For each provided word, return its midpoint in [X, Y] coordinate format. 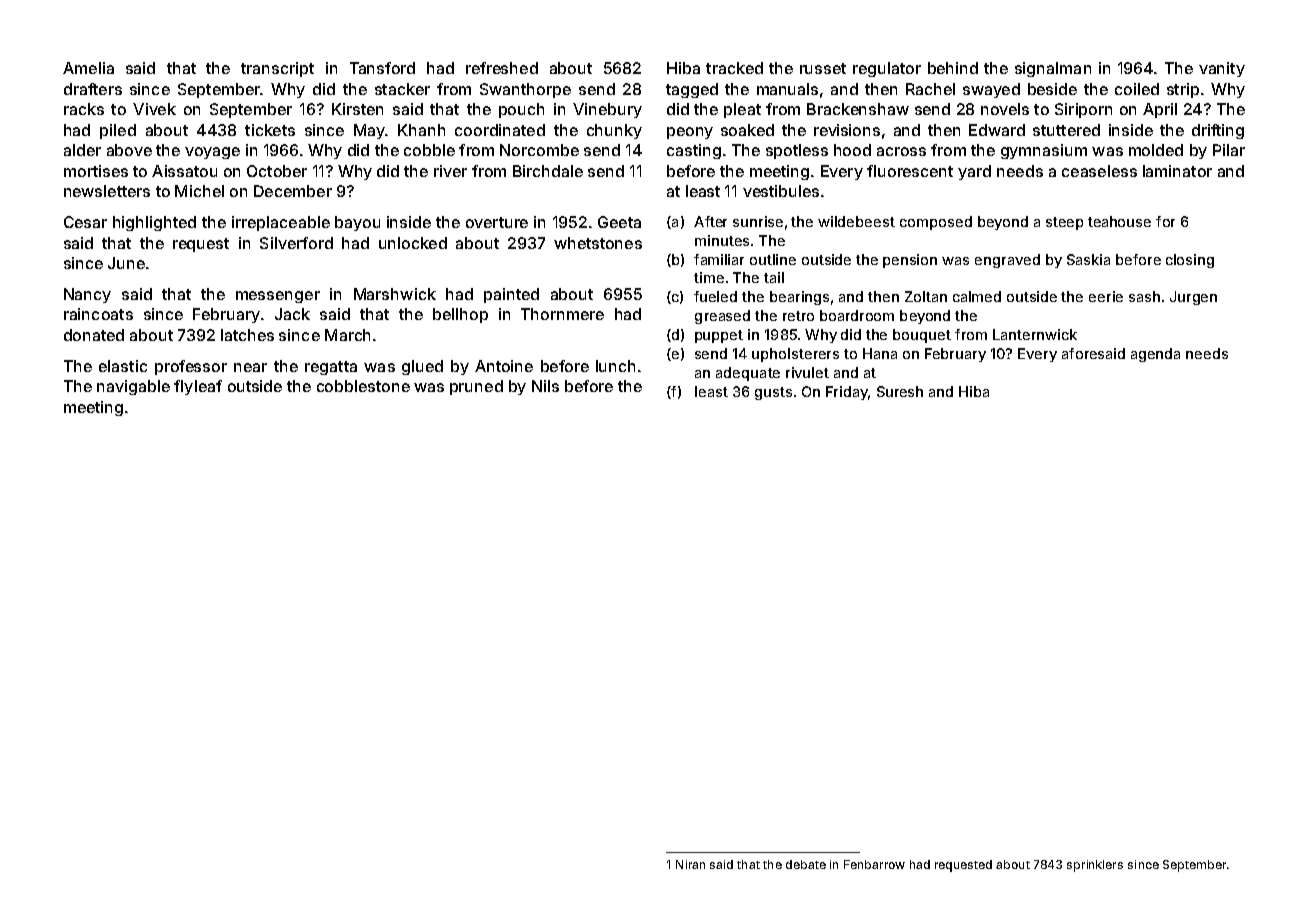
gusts [773, 393]
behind [953, 68]
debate [806, 864]
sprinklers [1095, 866]
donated [94, 335]
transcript [277, 69]
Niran [690, 864]
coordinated [500, 130]
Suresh [900, 391]
